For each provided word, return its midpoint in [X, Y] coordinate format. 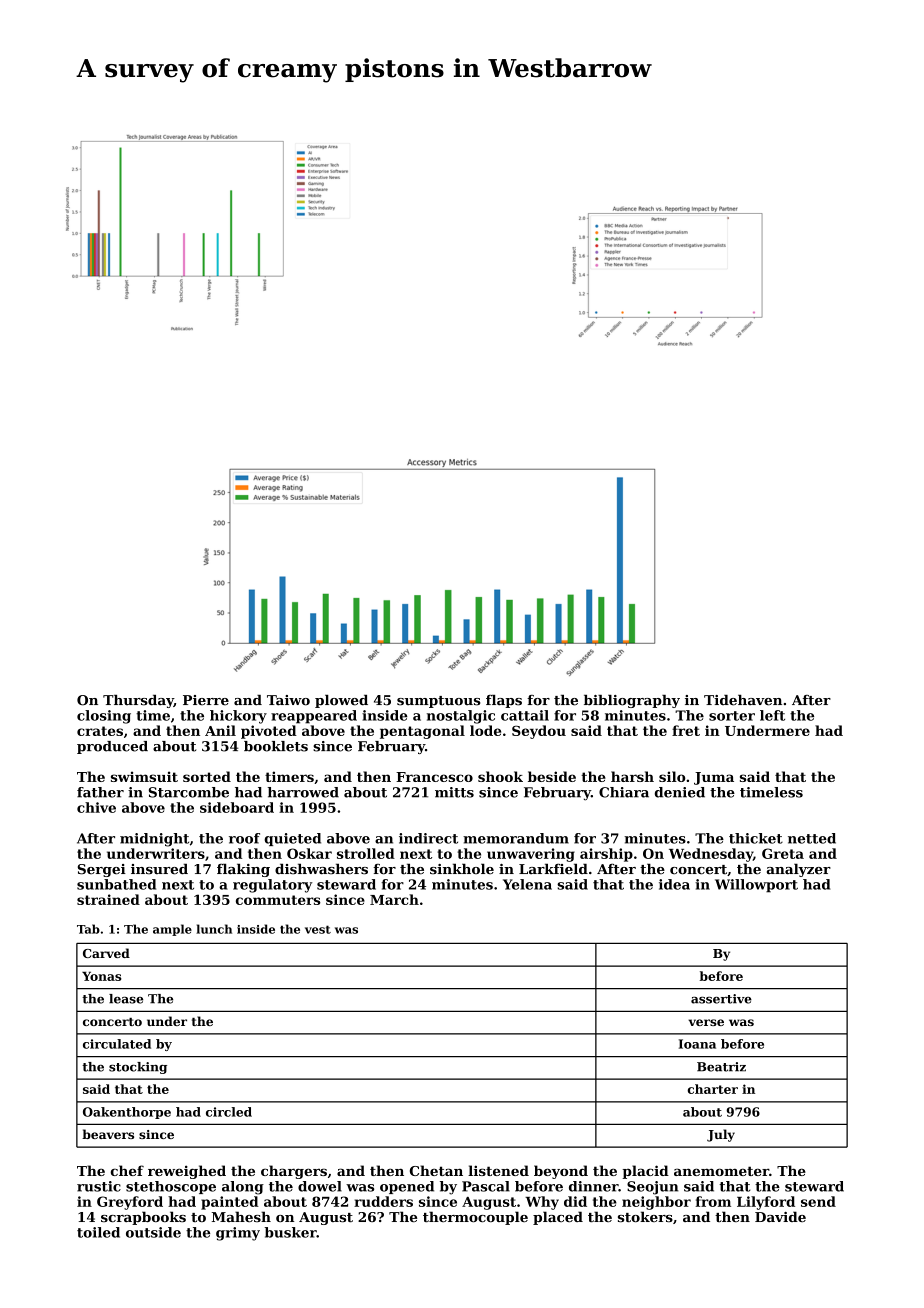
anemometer [721, 1171]
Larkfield [553, 868]
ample [172, 930]
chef [127, 1170]
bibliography [632, 701]
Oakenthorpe [127, 1113]
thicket [756, 838]
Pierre [206, 700]
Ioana [697, 1044]
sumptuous [438, 702]
